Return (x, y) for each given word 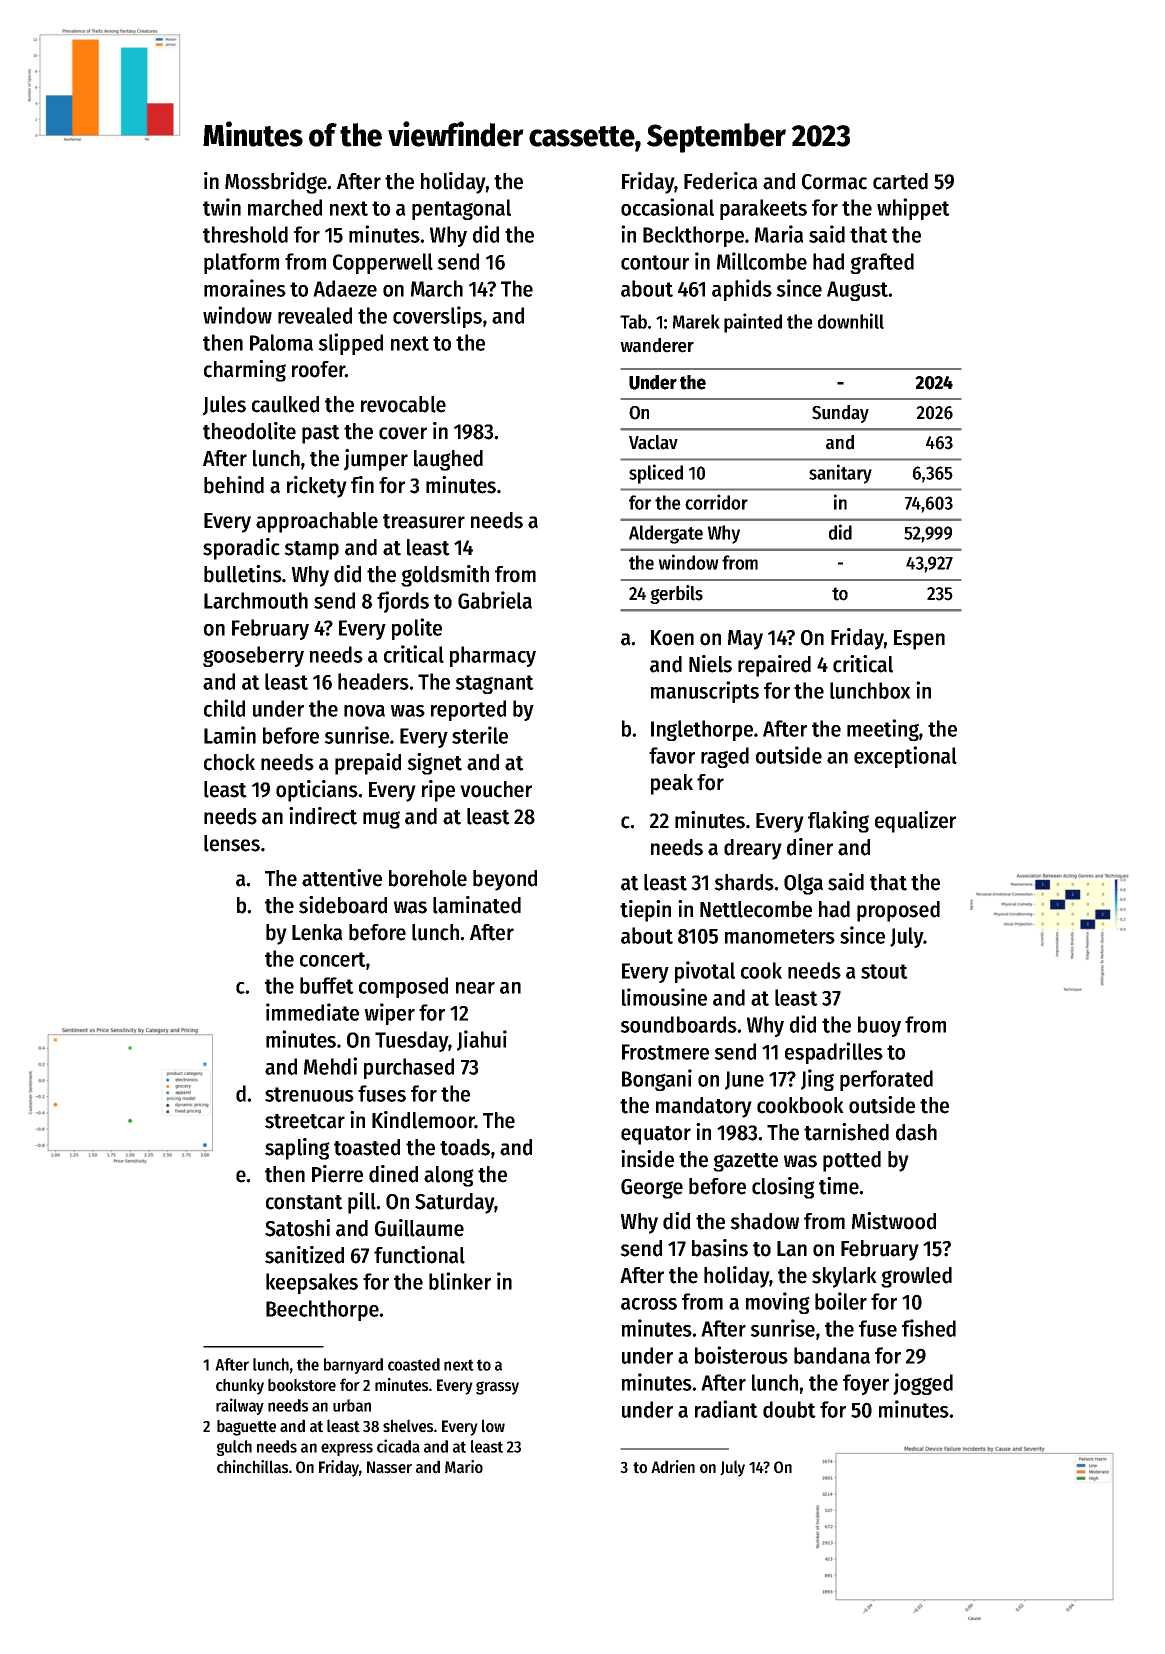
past (321, 434)
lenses (232, 843)
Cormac (834, 182)
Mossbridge (276, 183)
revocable (403, 404)
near (475, 988)
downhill (851, 321)
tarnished (846, 1132)
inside (647, 1159)
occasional (667, 207)
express (347, 1449)
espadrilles (834, 1053)
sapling (297, 1149)
